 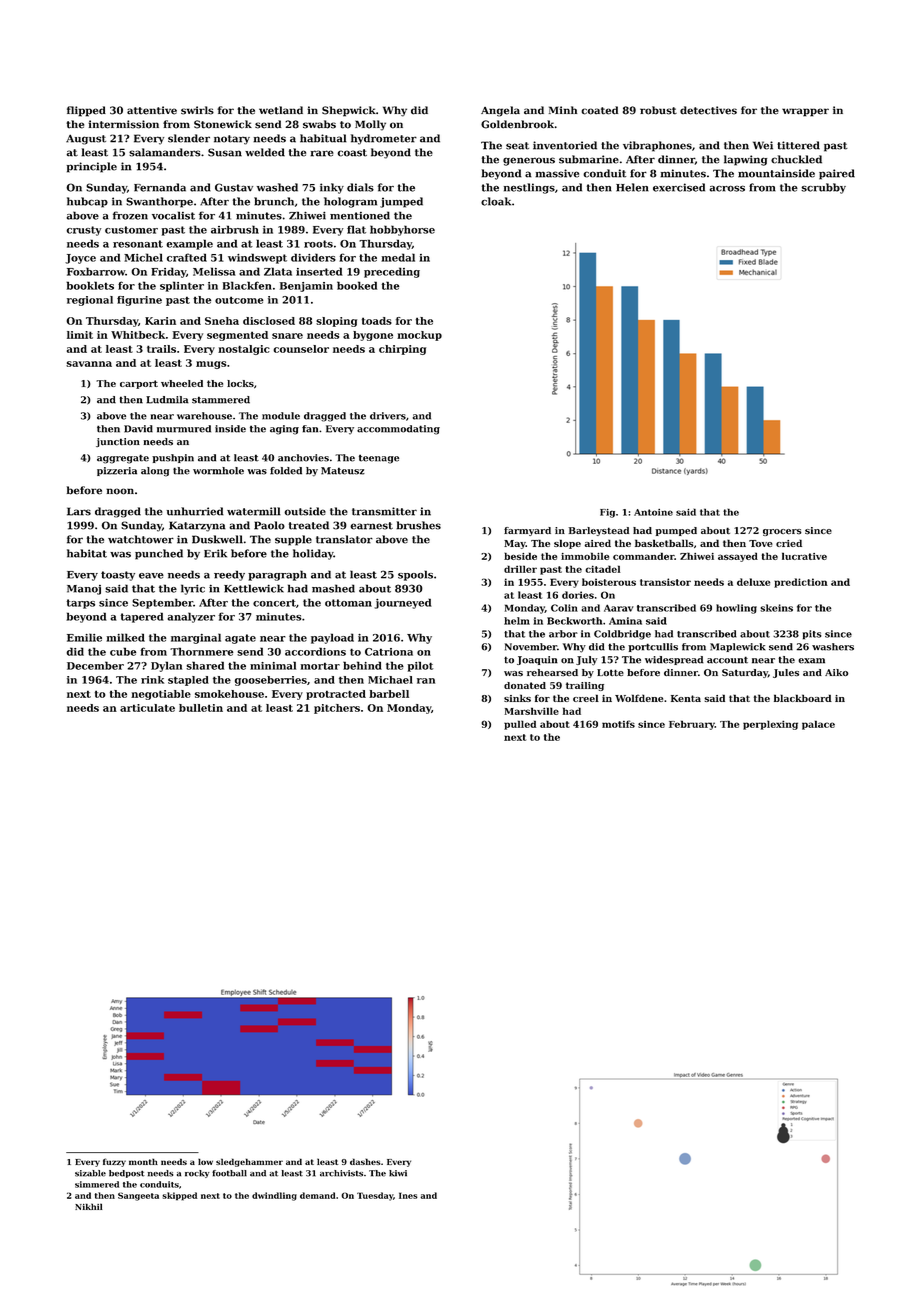 I want to click on pulled, so click(x=520, y=725).
